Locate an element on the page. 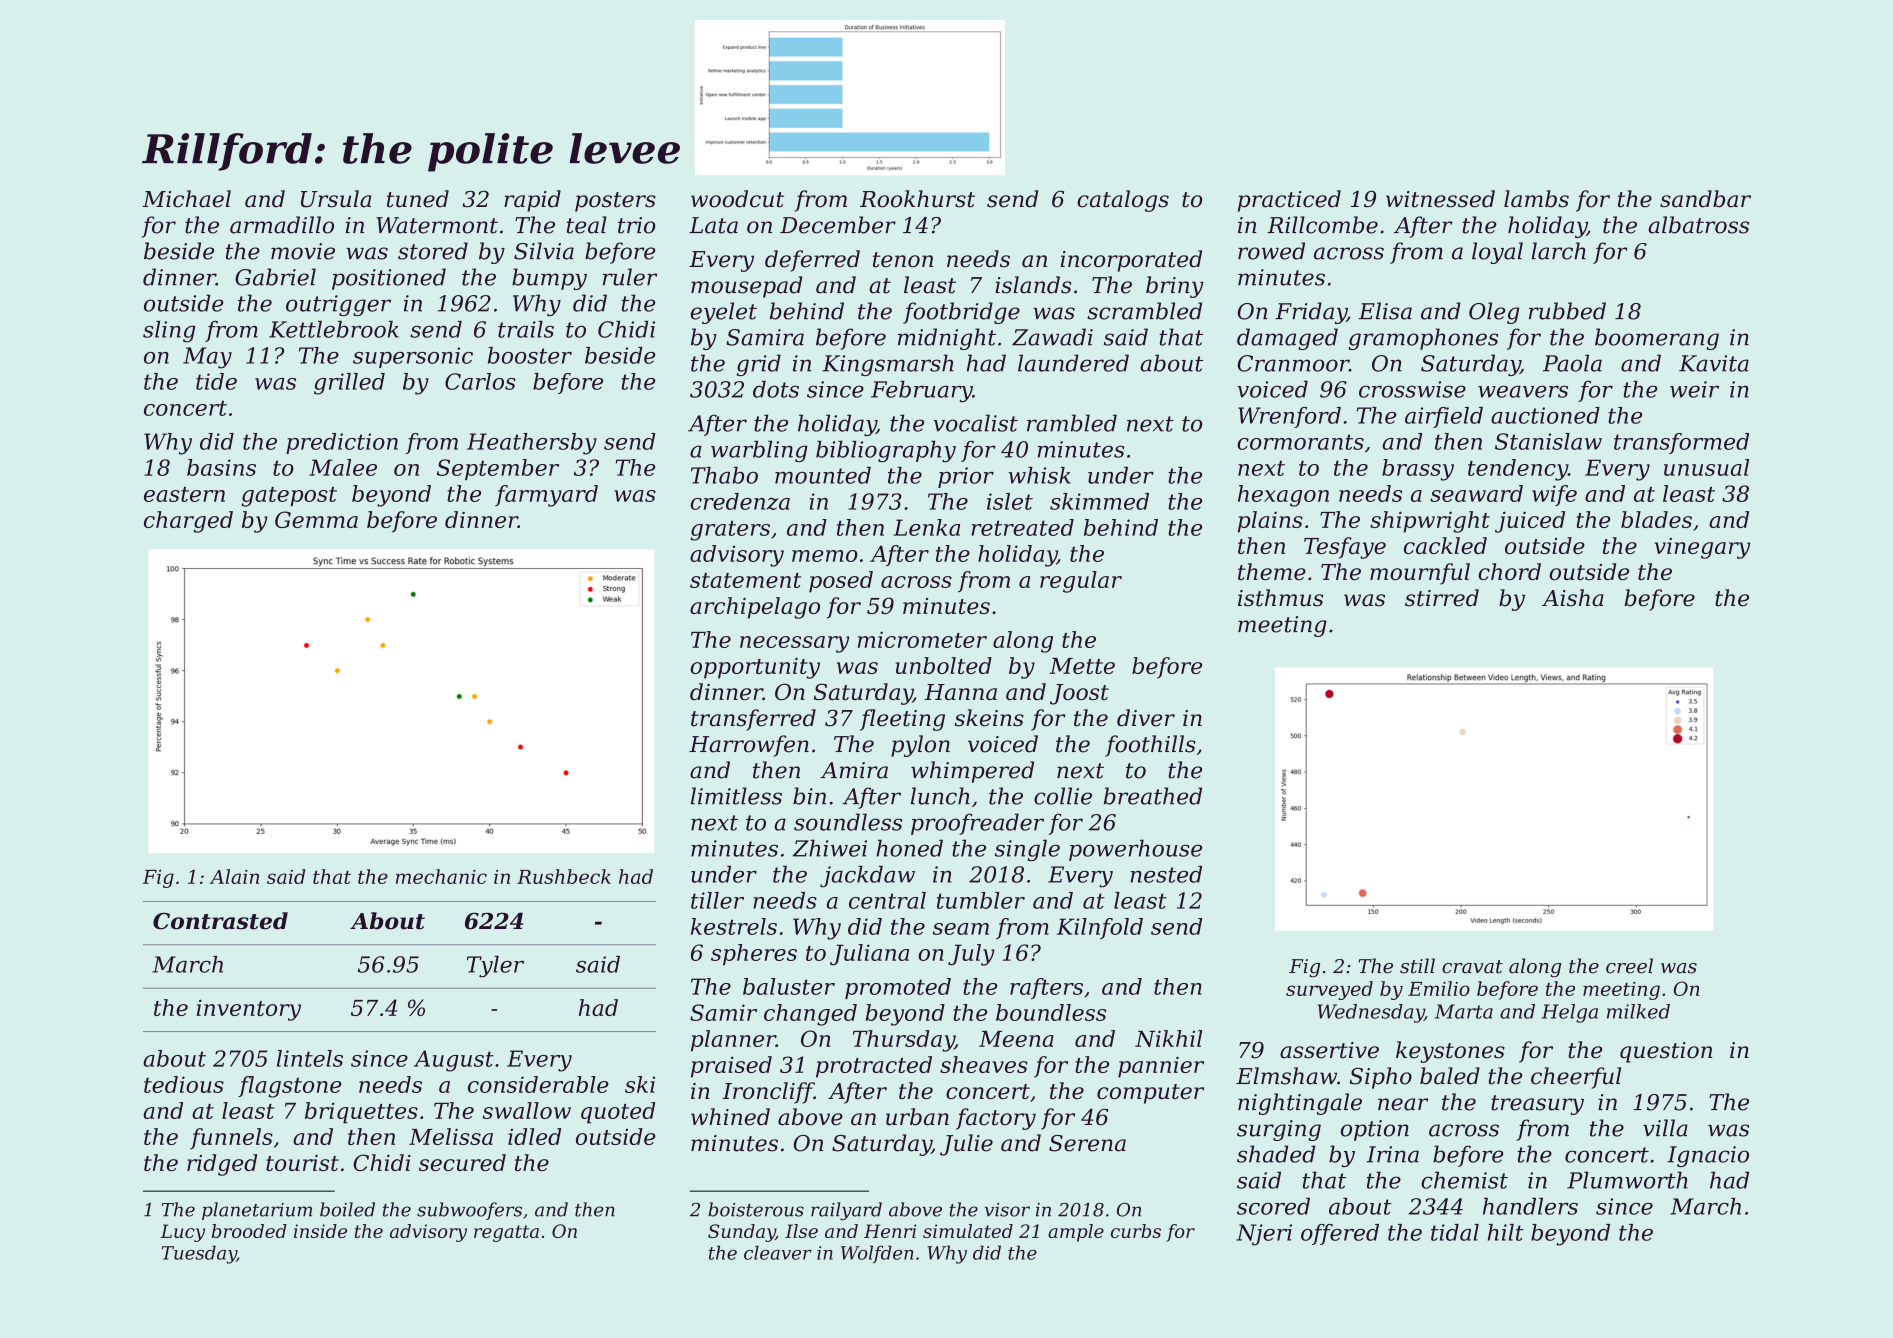  armadillo is located at coordinates (282, 225).
